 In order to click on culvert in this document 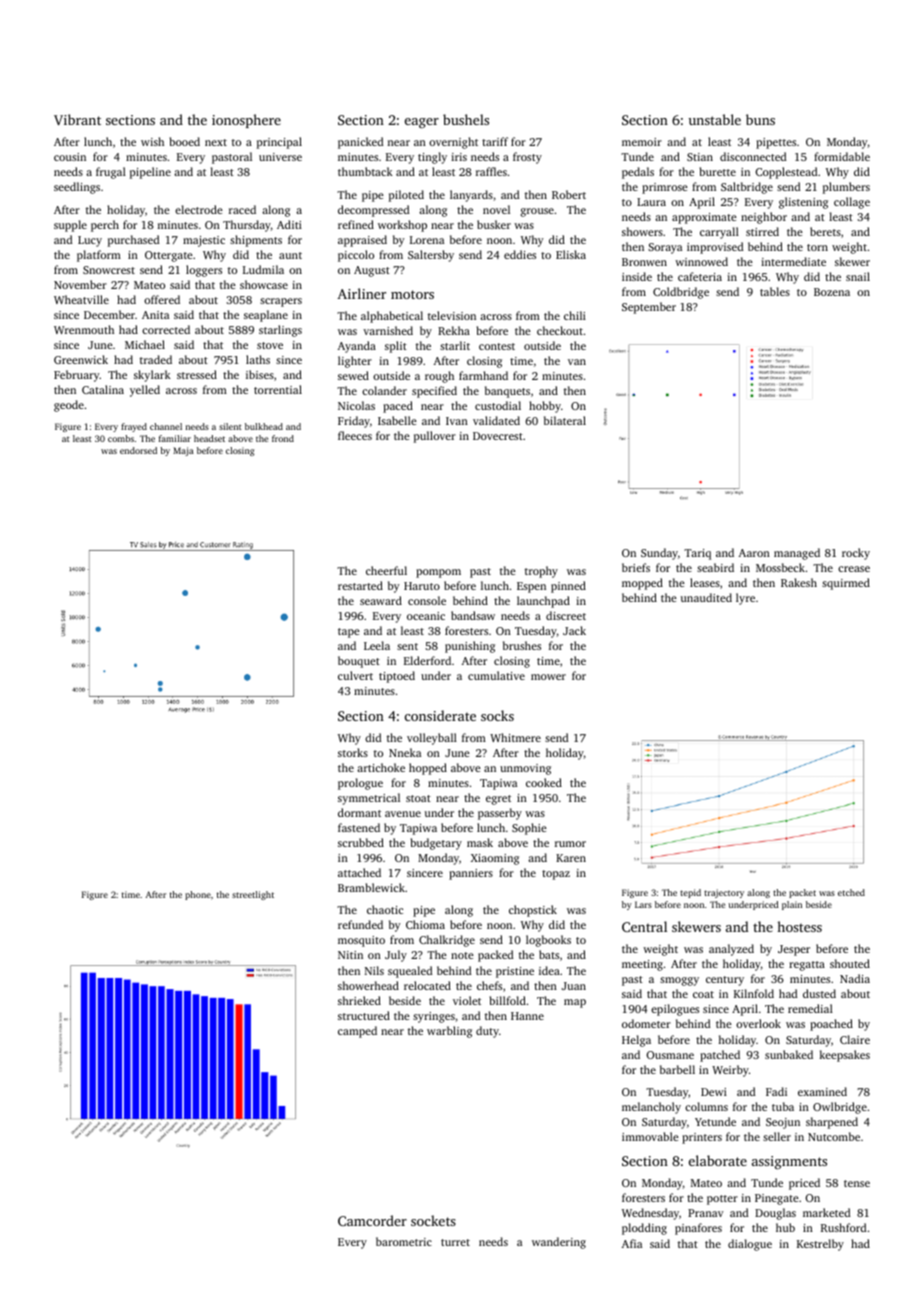, I will do `click(355, 675)`.
